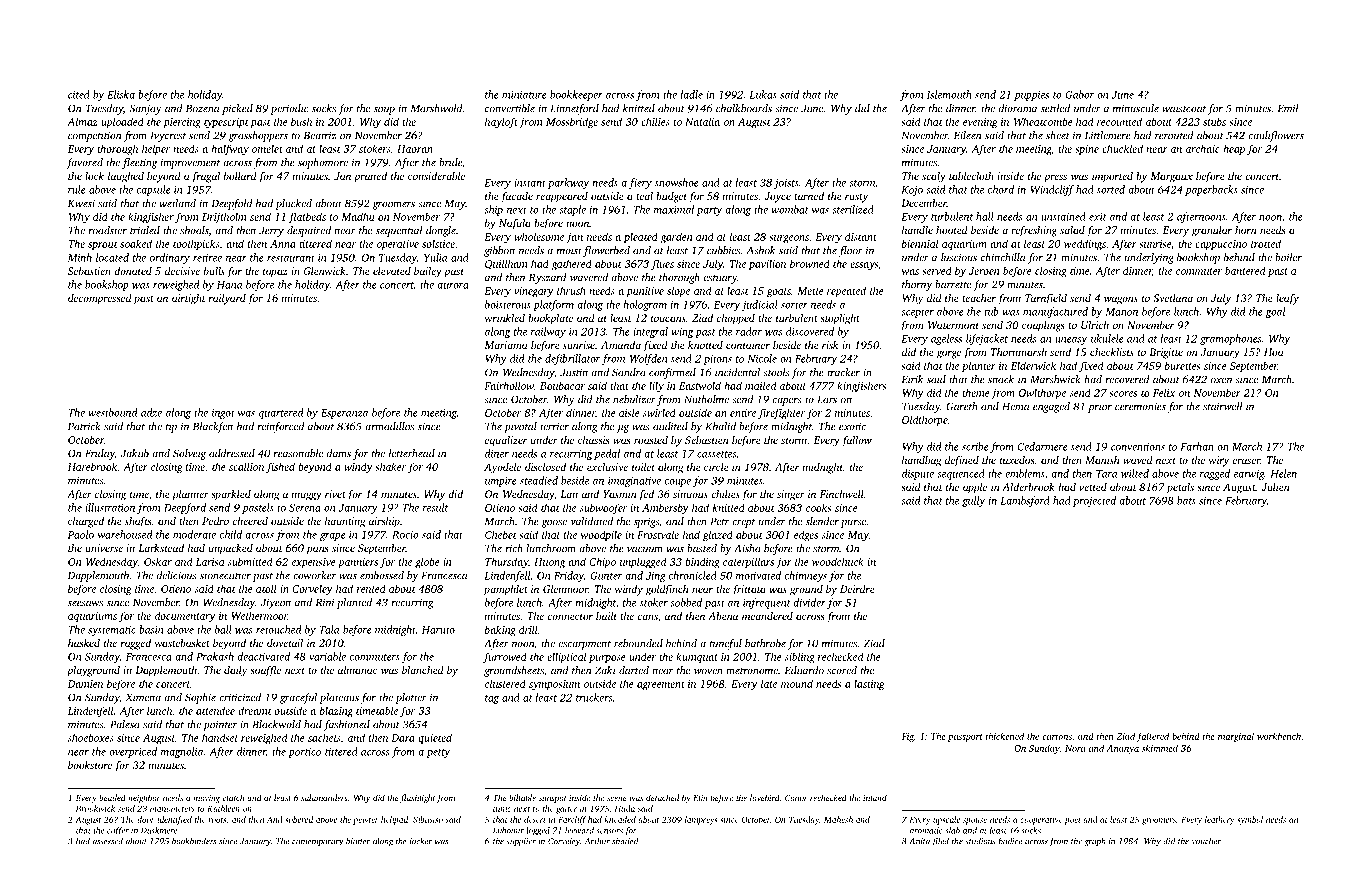  I want to click on cited, so click(79, 94).
